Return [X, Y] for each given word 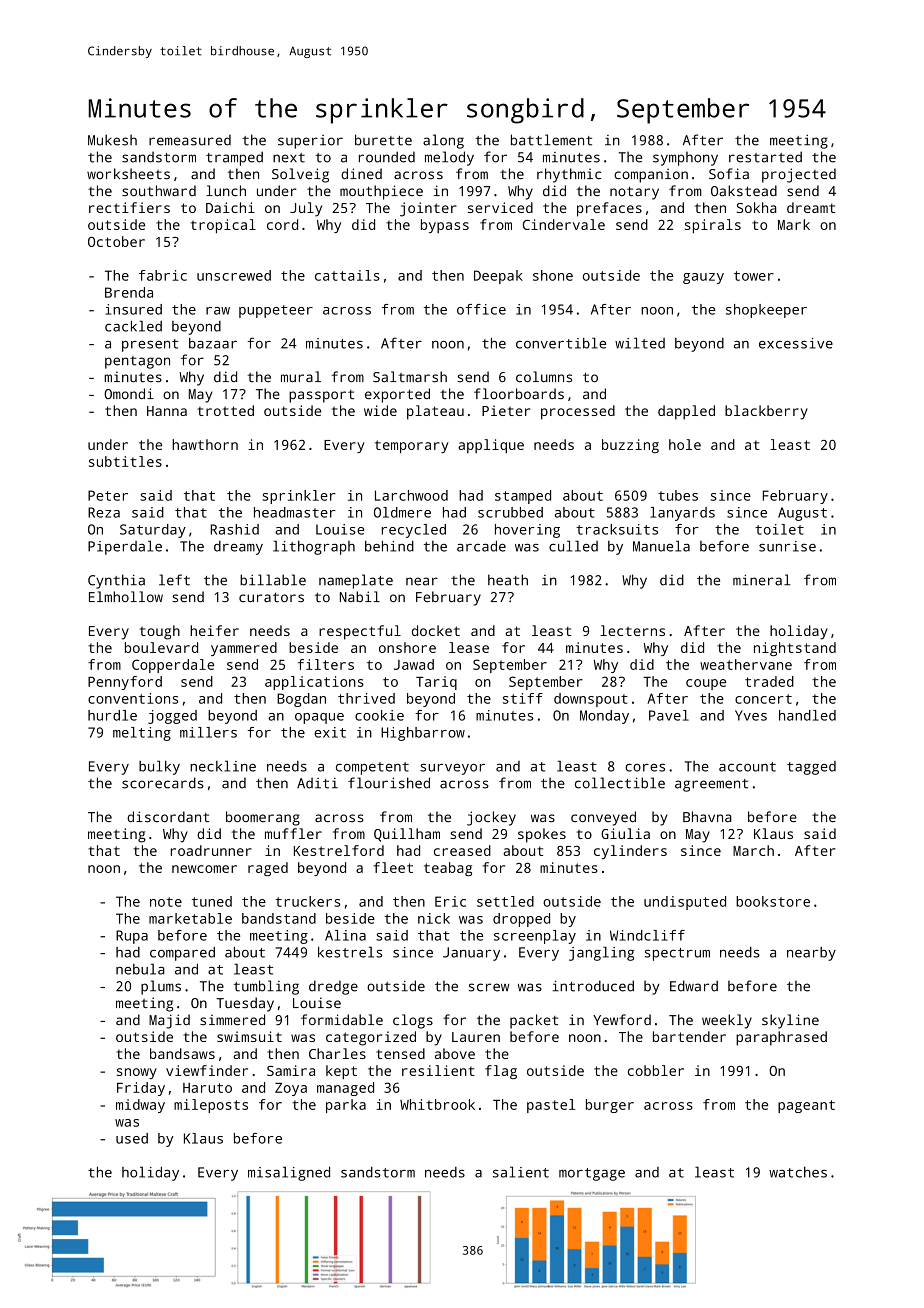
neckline [223, 766]
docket [436, 630]
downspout [591, 700]
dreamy [238, 548]
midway [140, 1106]
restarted [765, 157]
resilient [438, 1070]
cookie [379, 715]
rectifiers [129, 207]
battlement [551, 140]
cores [645, 768]
